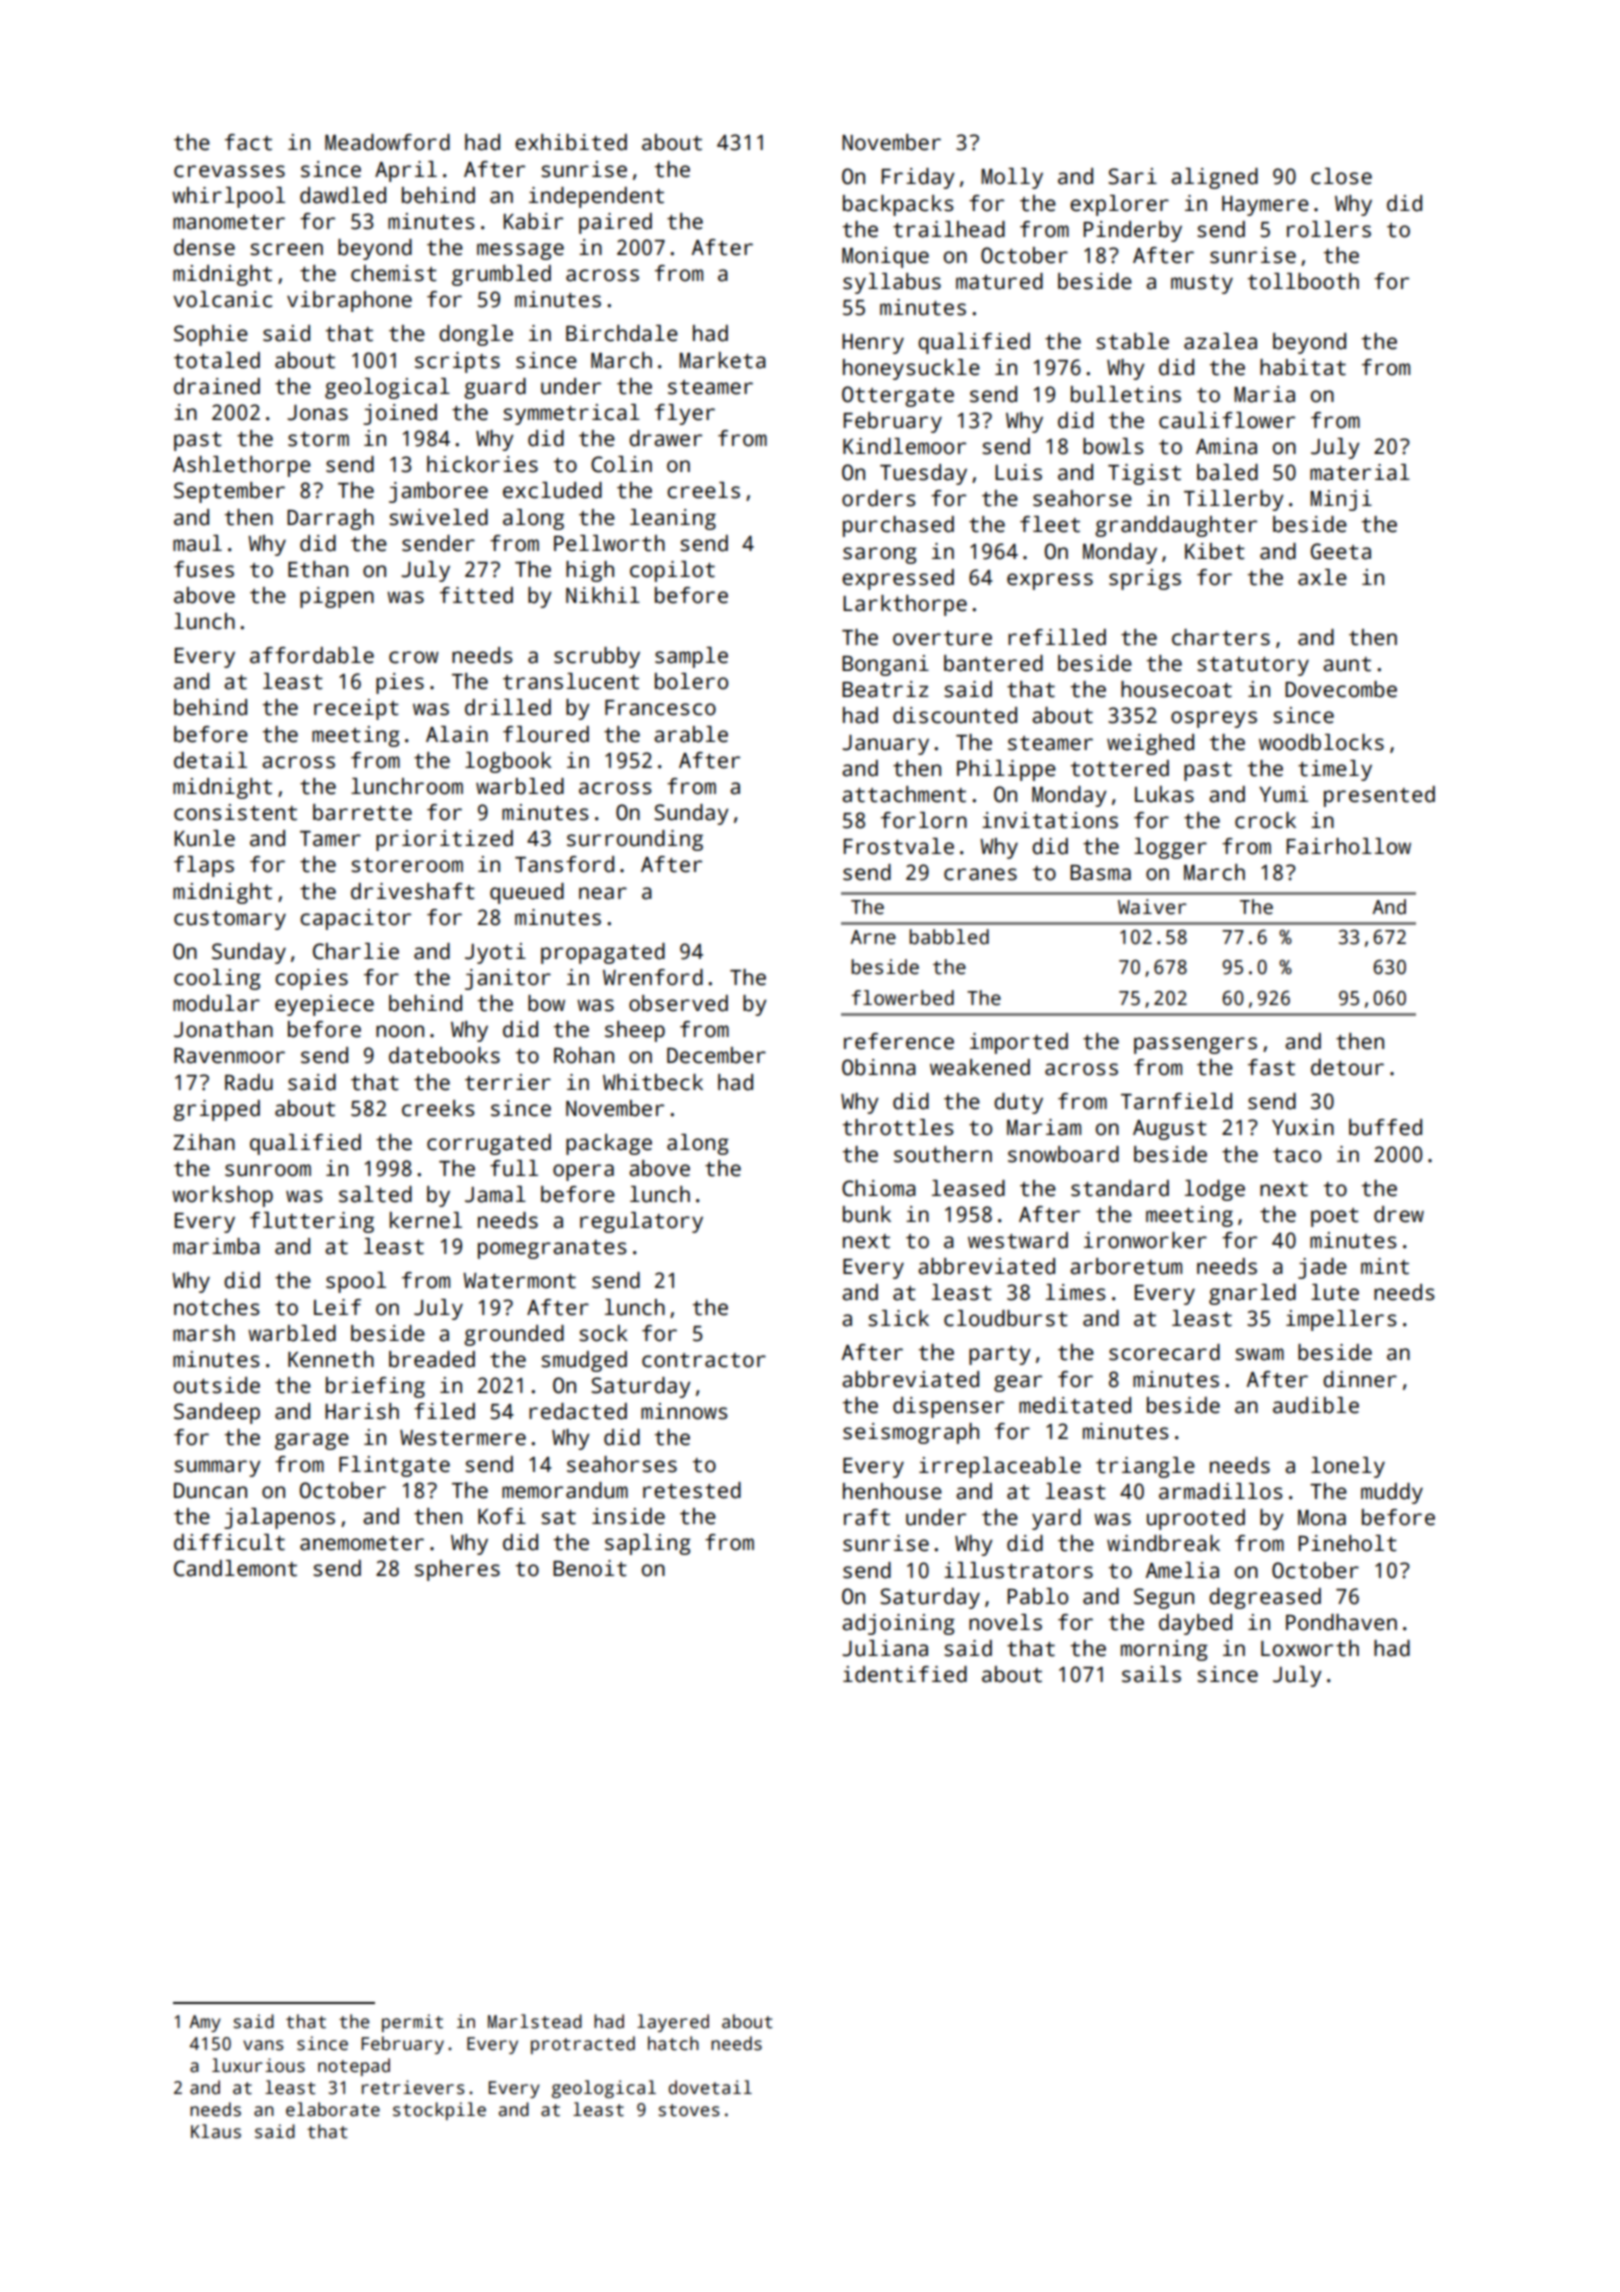  I want to click on ironworker, so click(1145, 1240).
